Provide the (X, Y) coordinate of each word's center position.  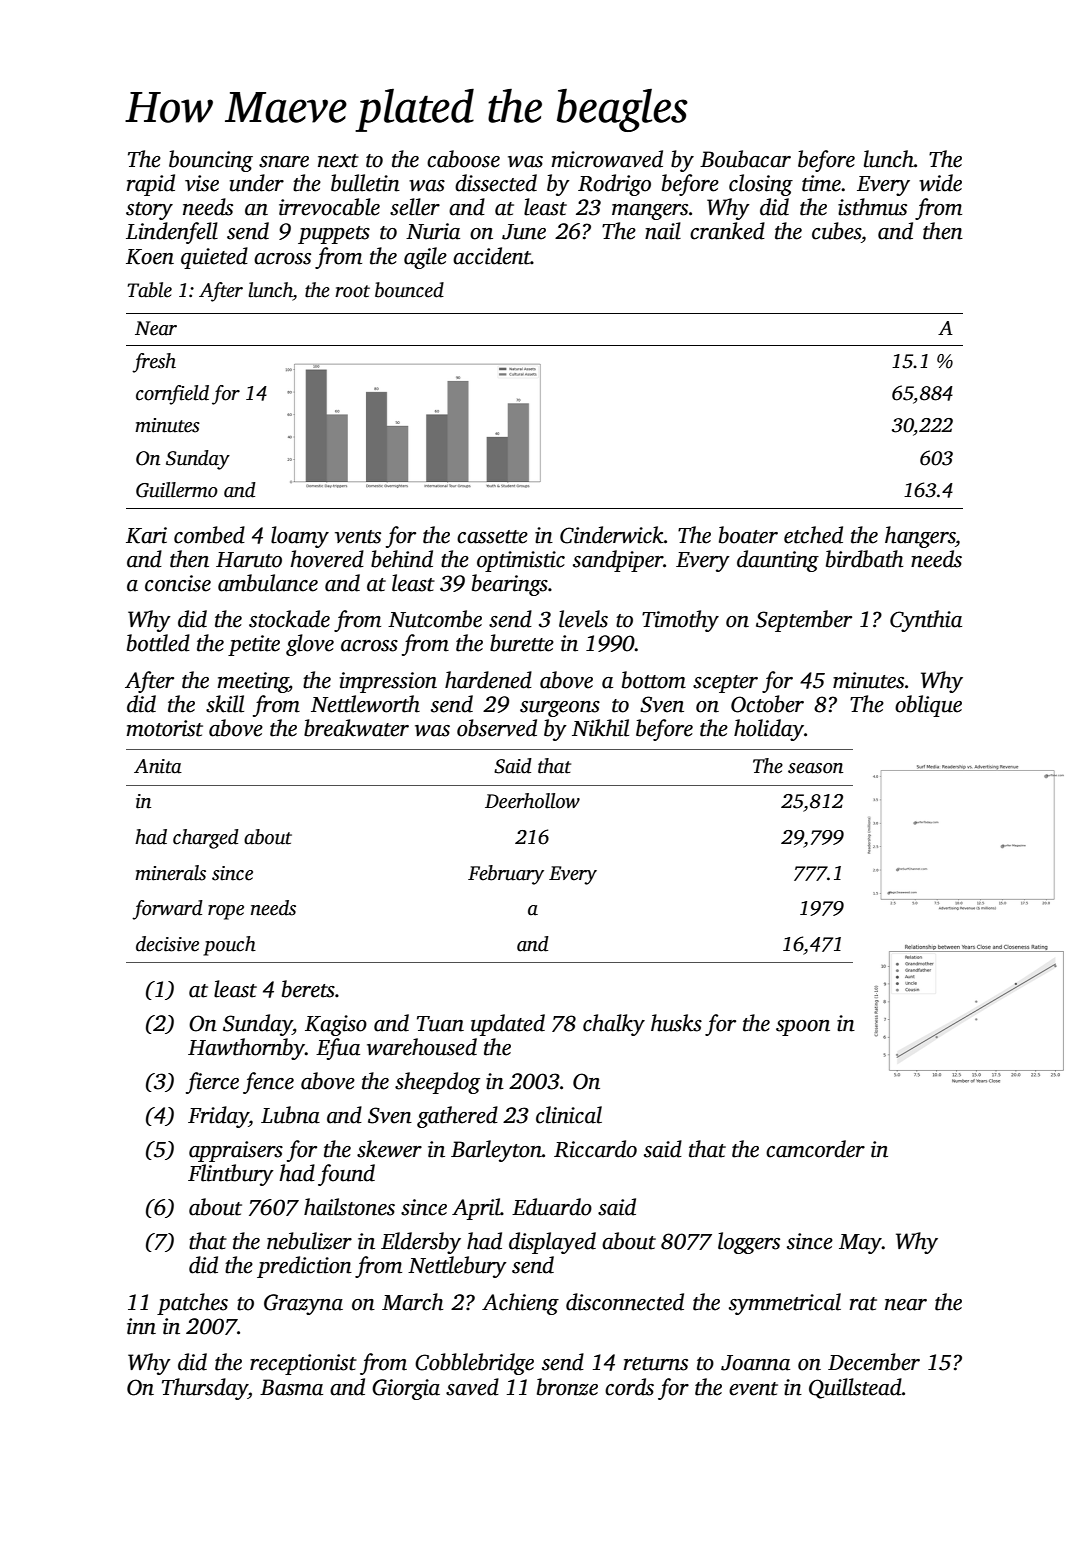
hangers (920, 537)
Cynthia (926, 621)
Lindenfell (172, 233)
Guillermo (177, 490)
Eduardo (552, 1207)
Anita (158, 766)
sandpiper (618, 561)
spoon (803, 1028)
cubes (836, 231)
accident (492, 256)
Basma (291, 1387)
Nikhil (600, 728)
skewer (389, 1149)
